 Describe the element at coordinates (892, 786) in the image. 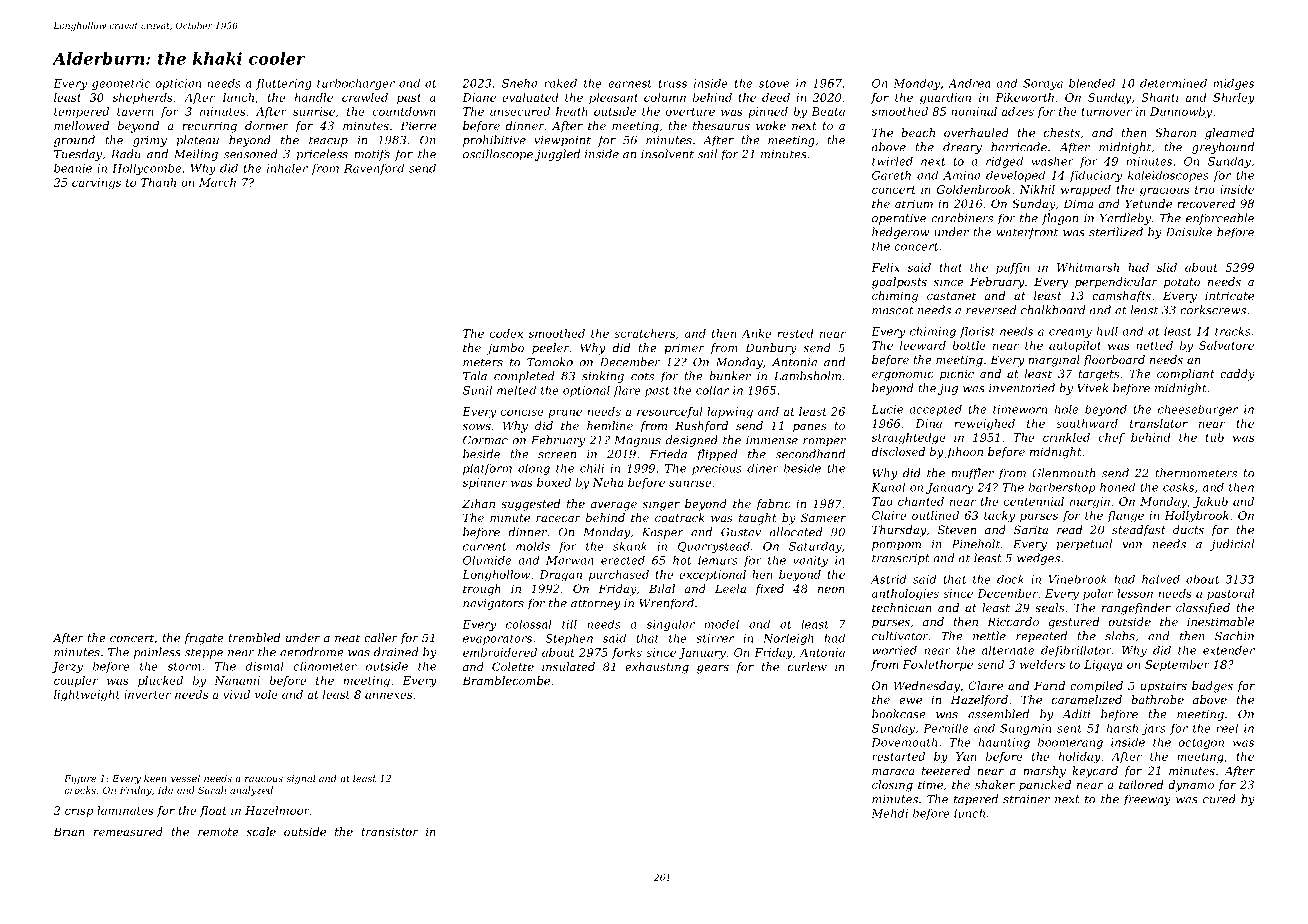

I see `closing` at that location.
